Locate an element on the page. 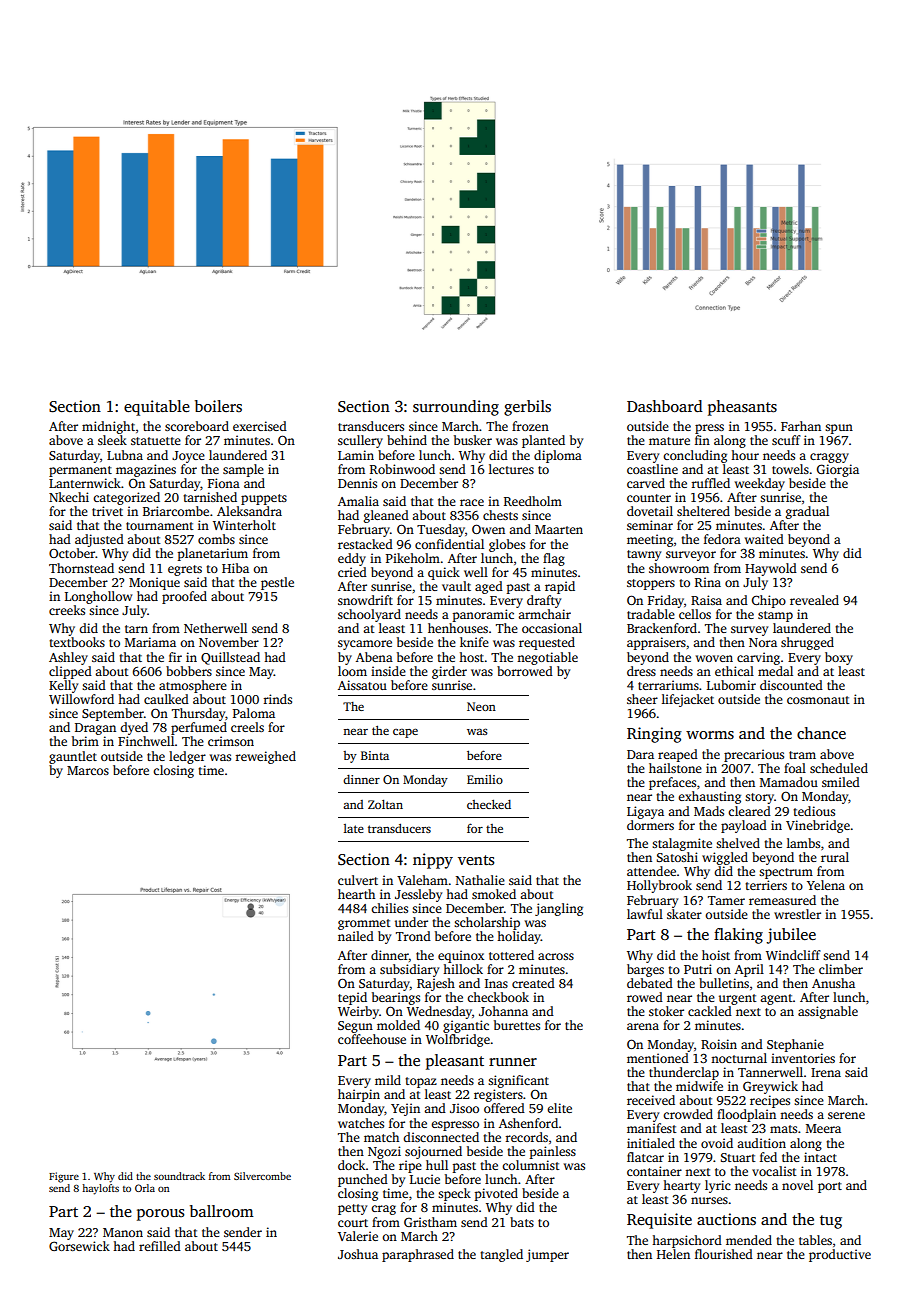 The width and height of the page is (924, 1308). gauntlet is located at coordinates (73, 757).
